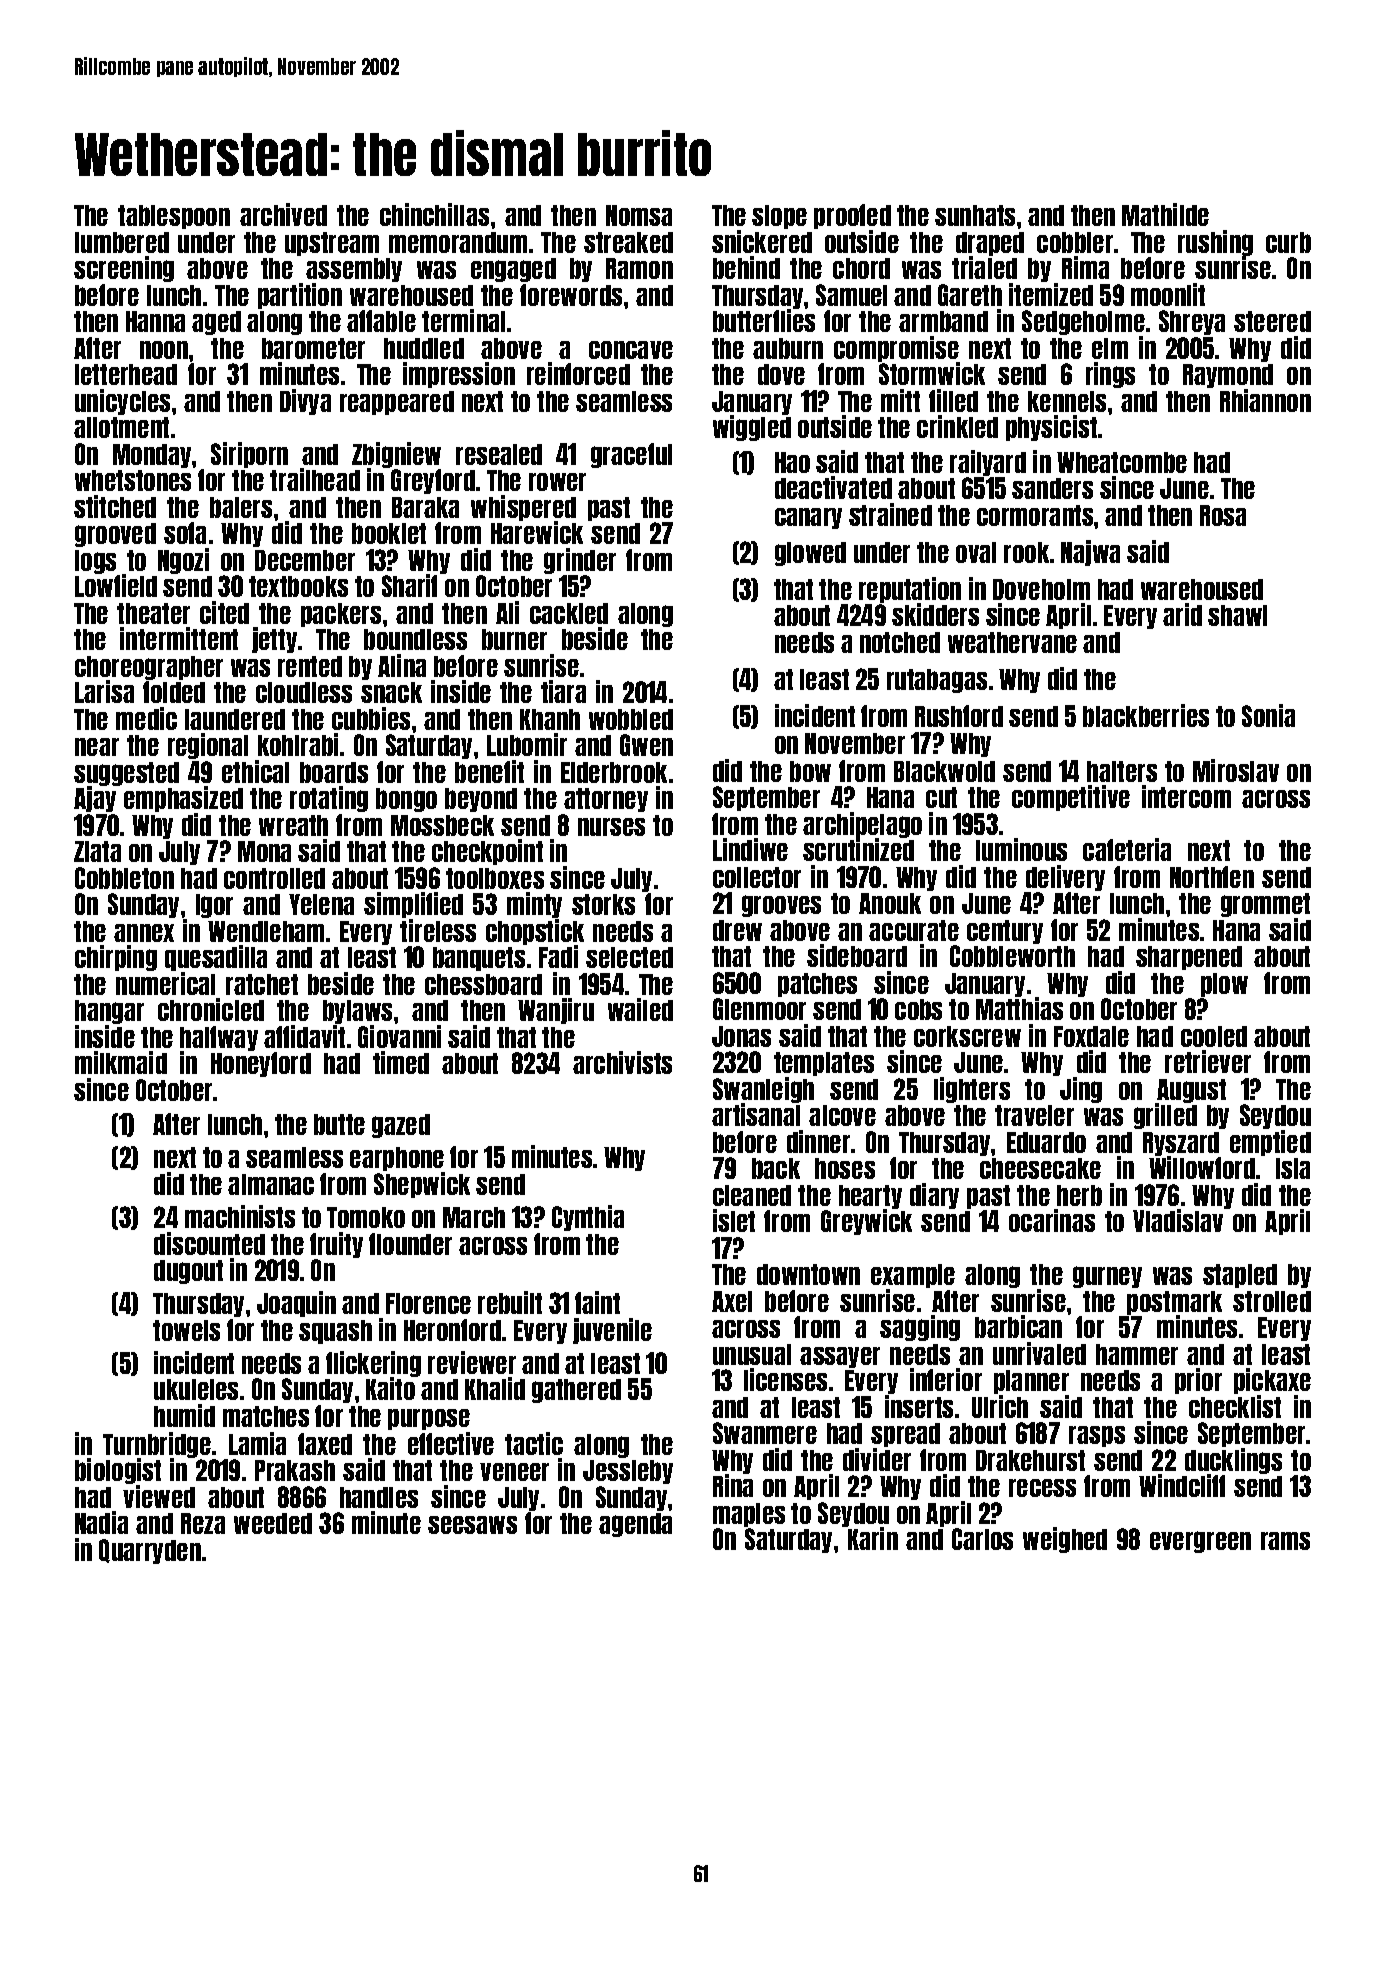 Image resolution: width=1386 pixels, height=1969 pixels. I want to click on itemized, so click(1051, 294).
